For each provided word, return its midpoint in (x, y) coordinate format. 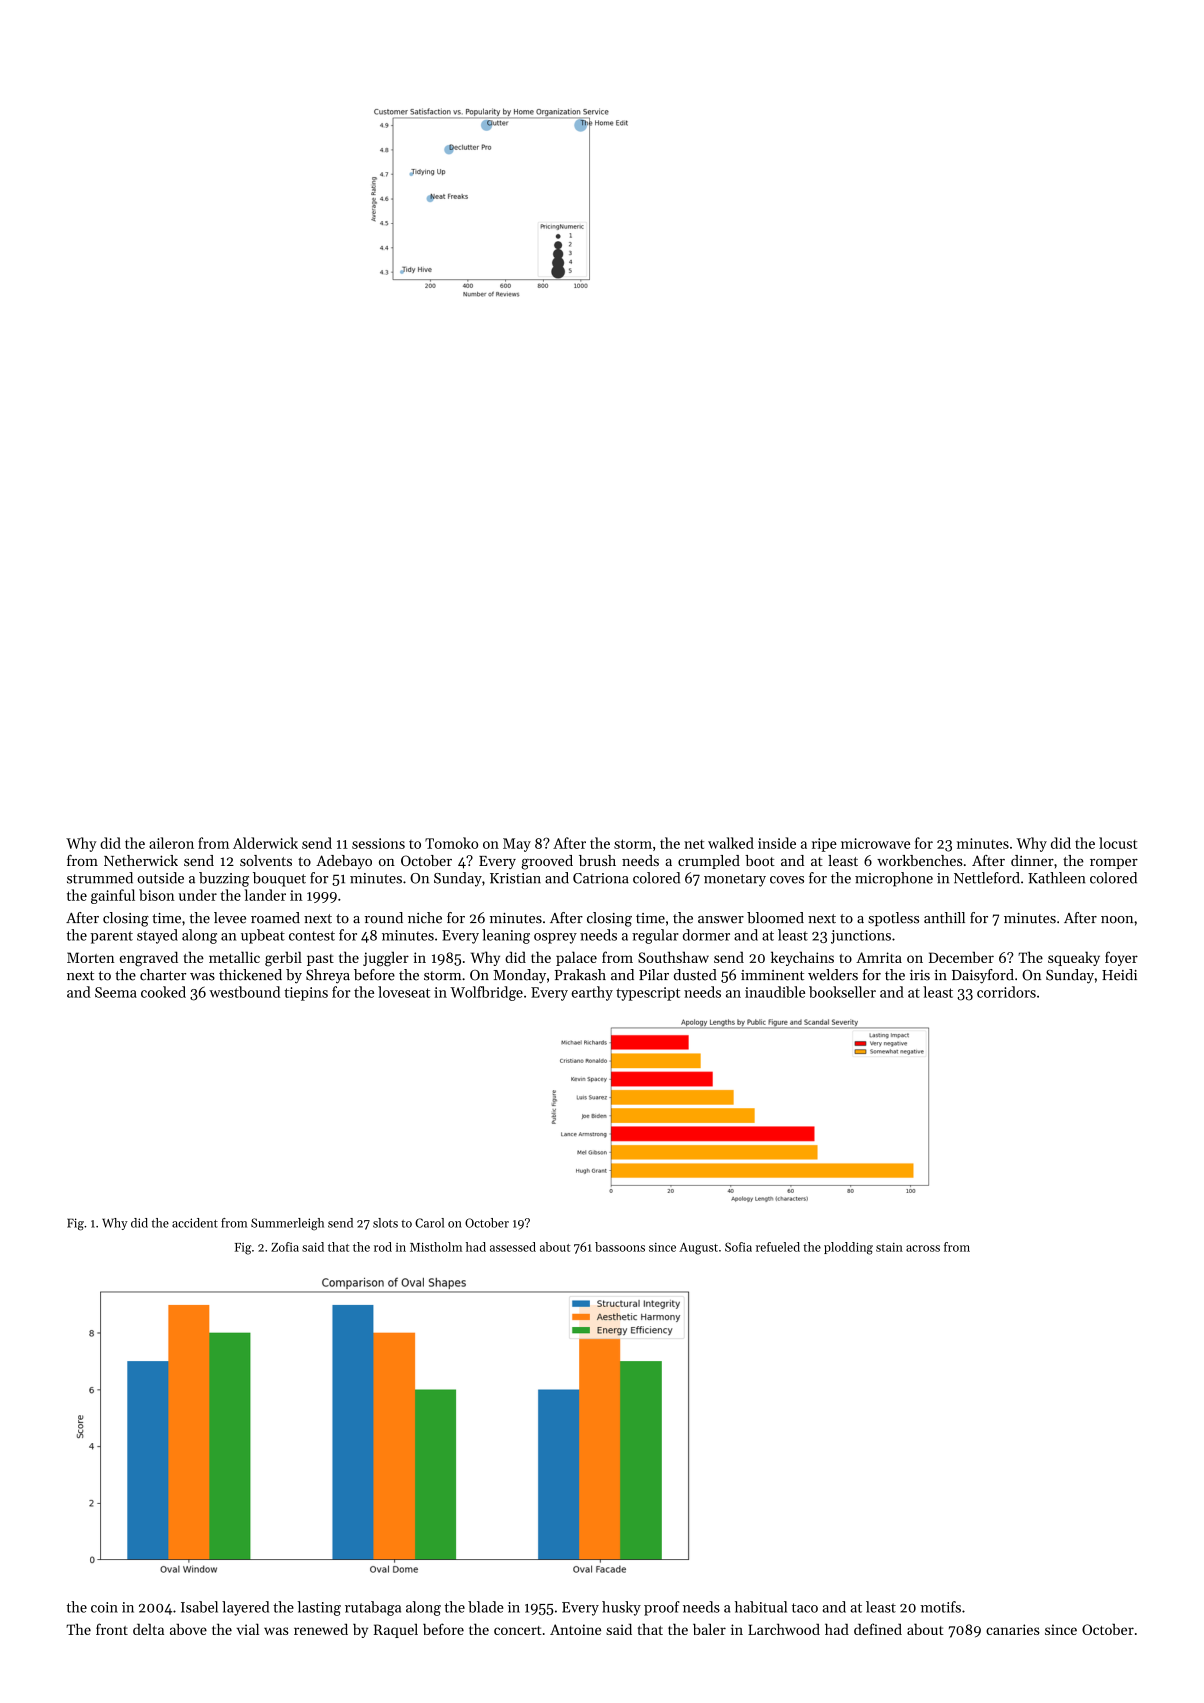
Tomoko (451, 843)
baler (709, 1629)
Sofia (738, 1247)
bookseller (842, 992)
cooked (163, 992)
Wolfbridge (486, 993)
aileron (171, 843)
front (112, 1629)
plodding (848, 1248)
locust (1118, 843)
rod (383, 1247)
